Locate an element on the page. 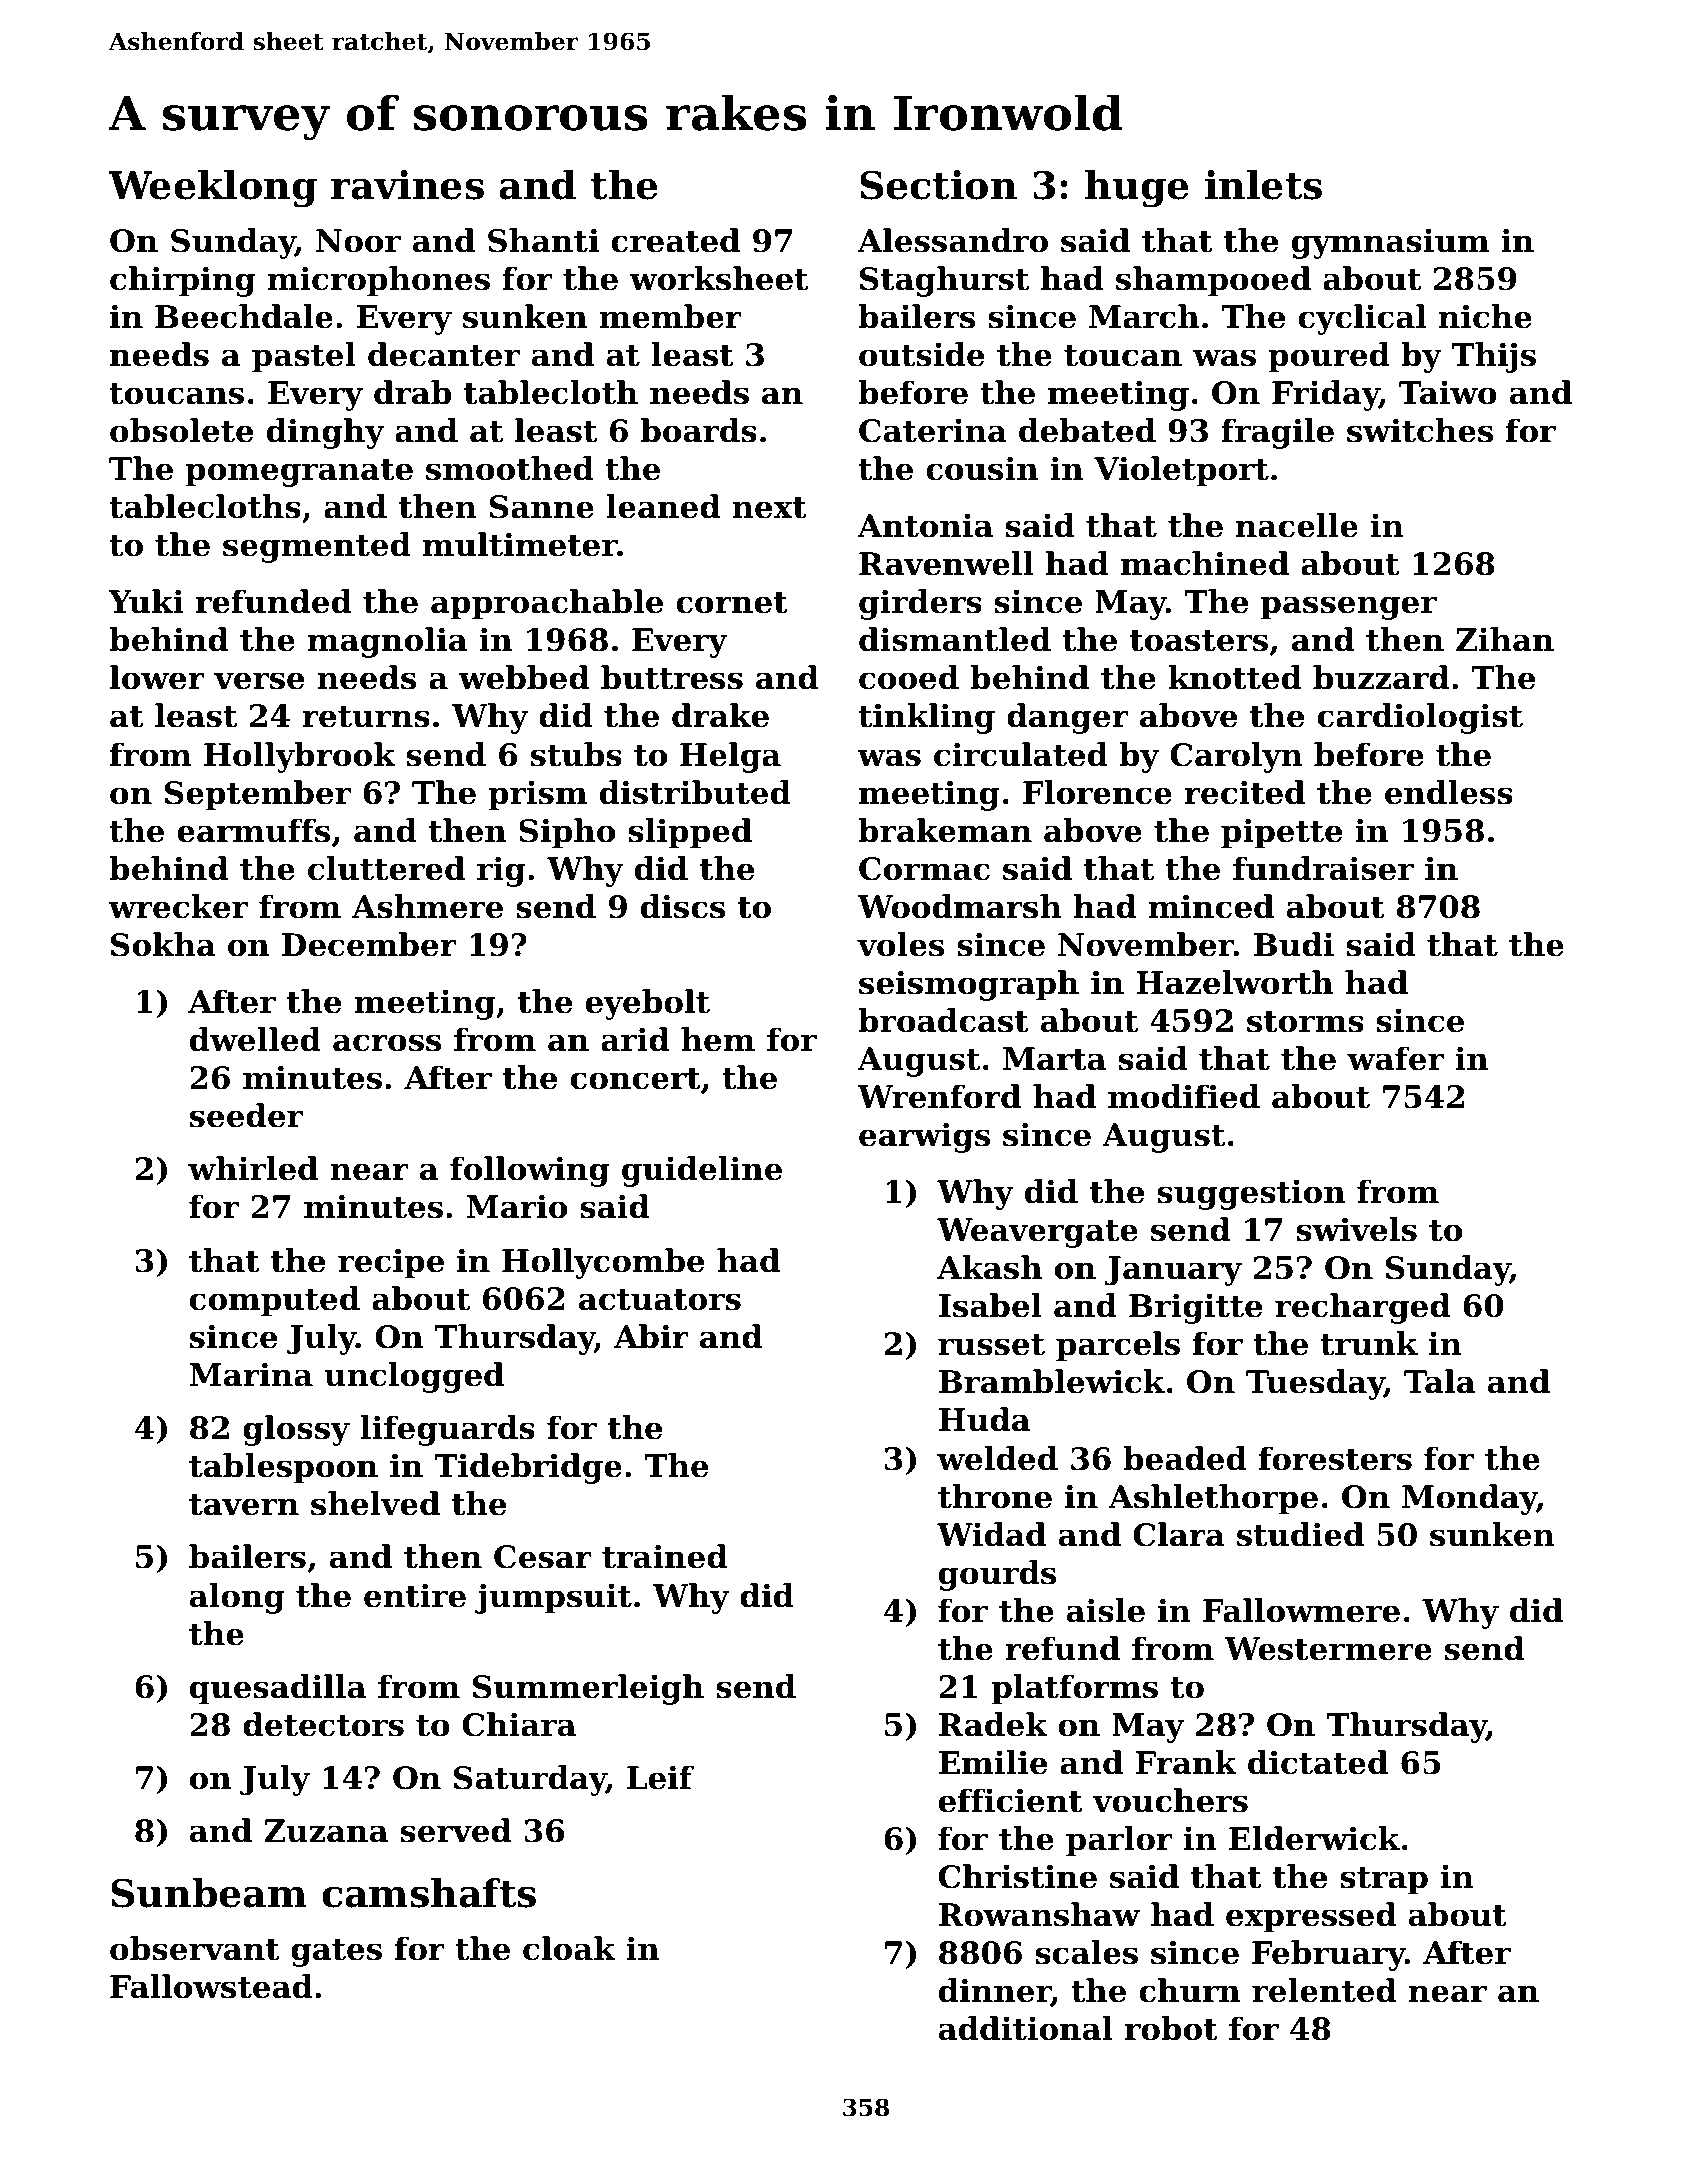  cooed is located at coordinates (909, 677).
